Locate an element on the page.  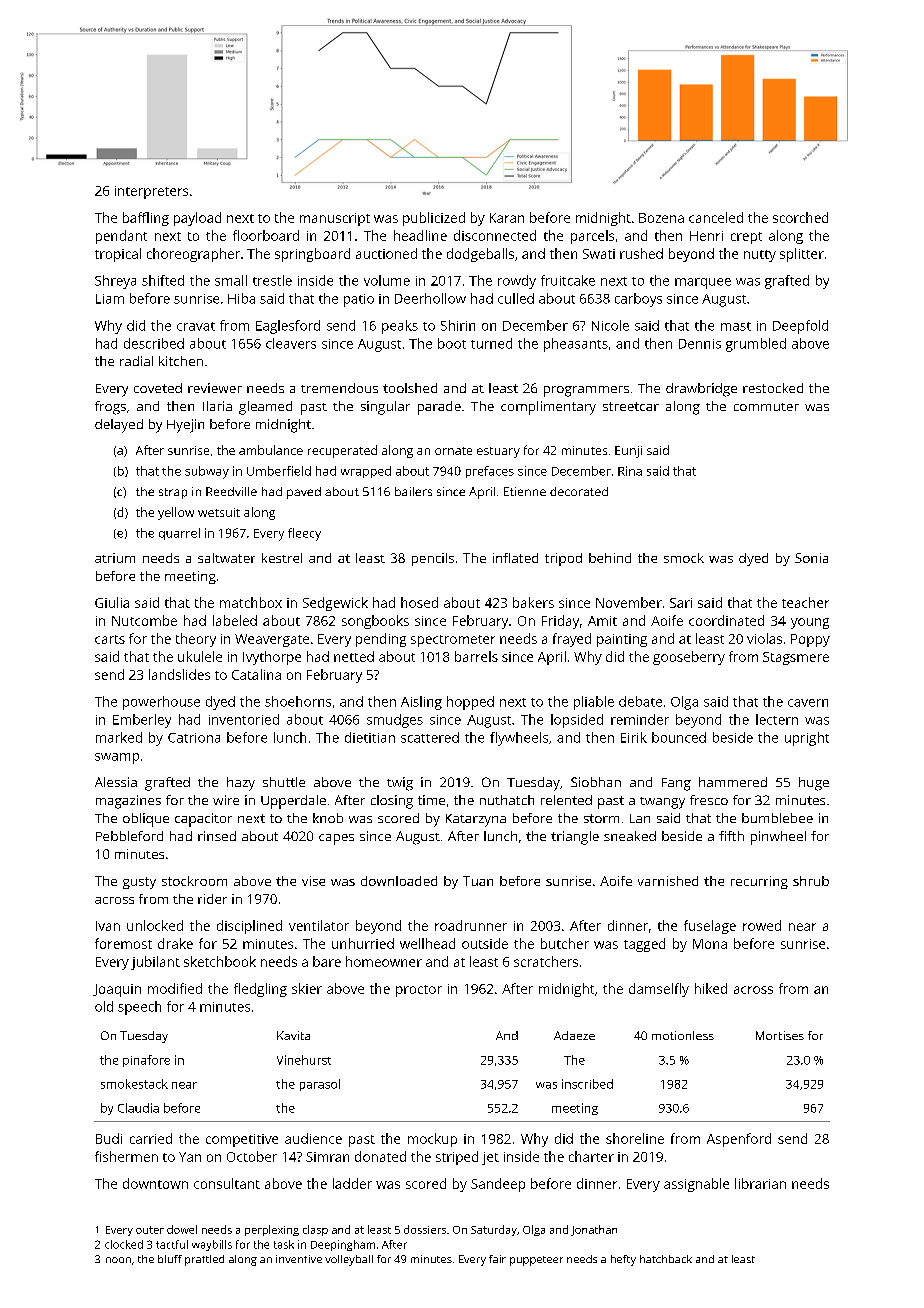
bailers is located at coordinates (413, 491).
